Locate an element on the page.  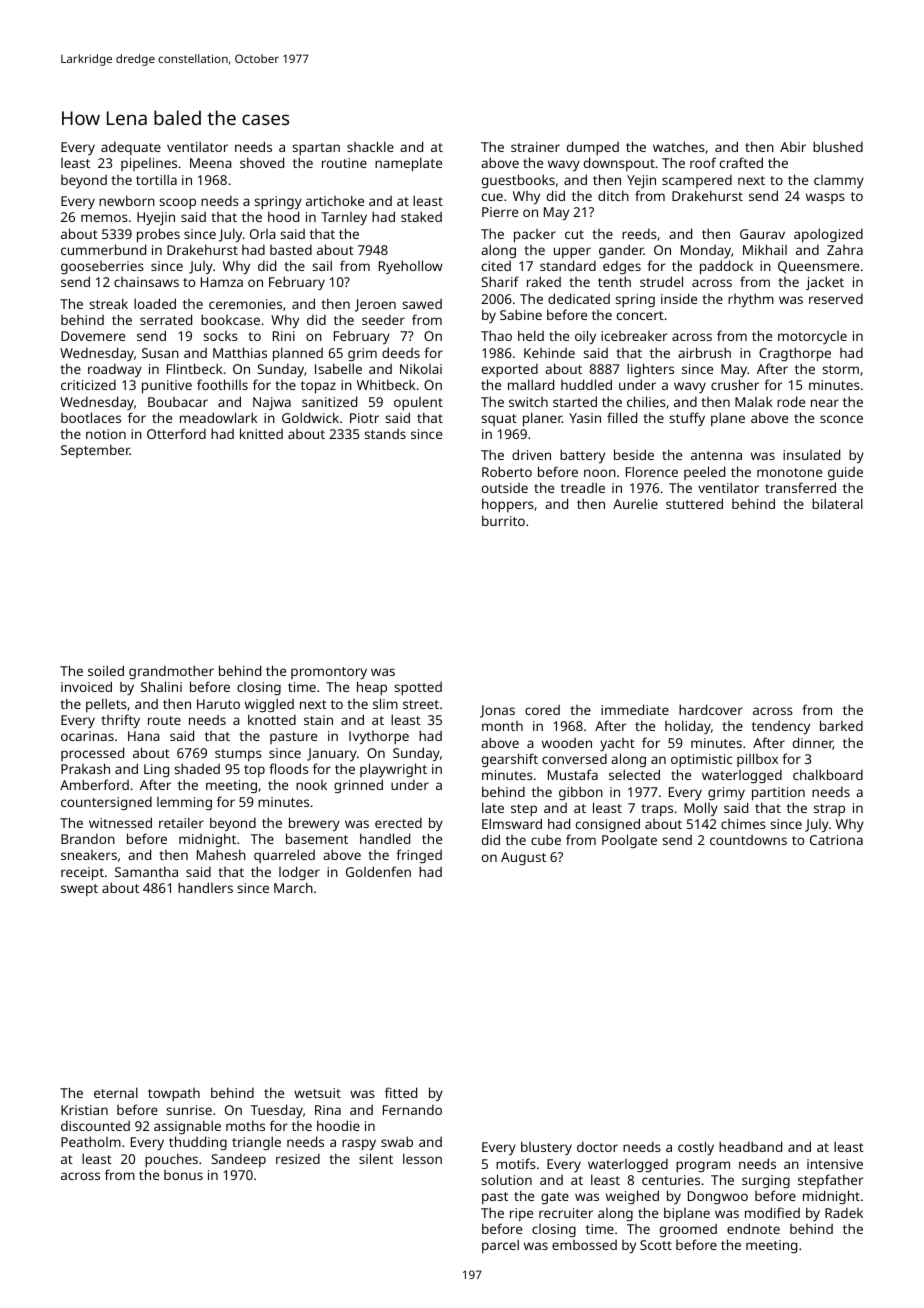
wooden is located at coordinates (567, 743).
